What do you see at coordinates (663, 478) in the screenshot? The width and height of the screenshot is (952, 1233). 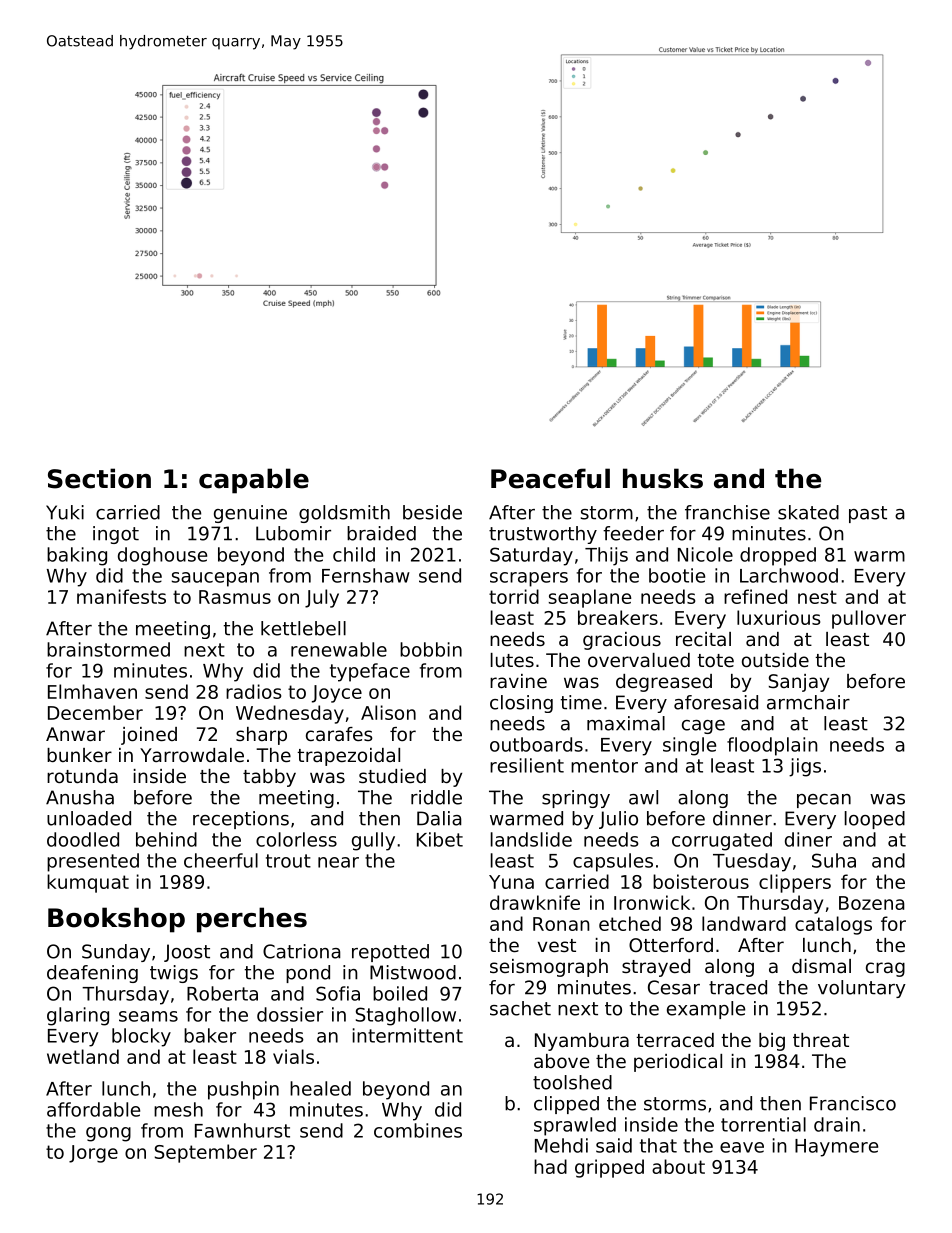 I see `husks` at bounding box center [663, 478].
